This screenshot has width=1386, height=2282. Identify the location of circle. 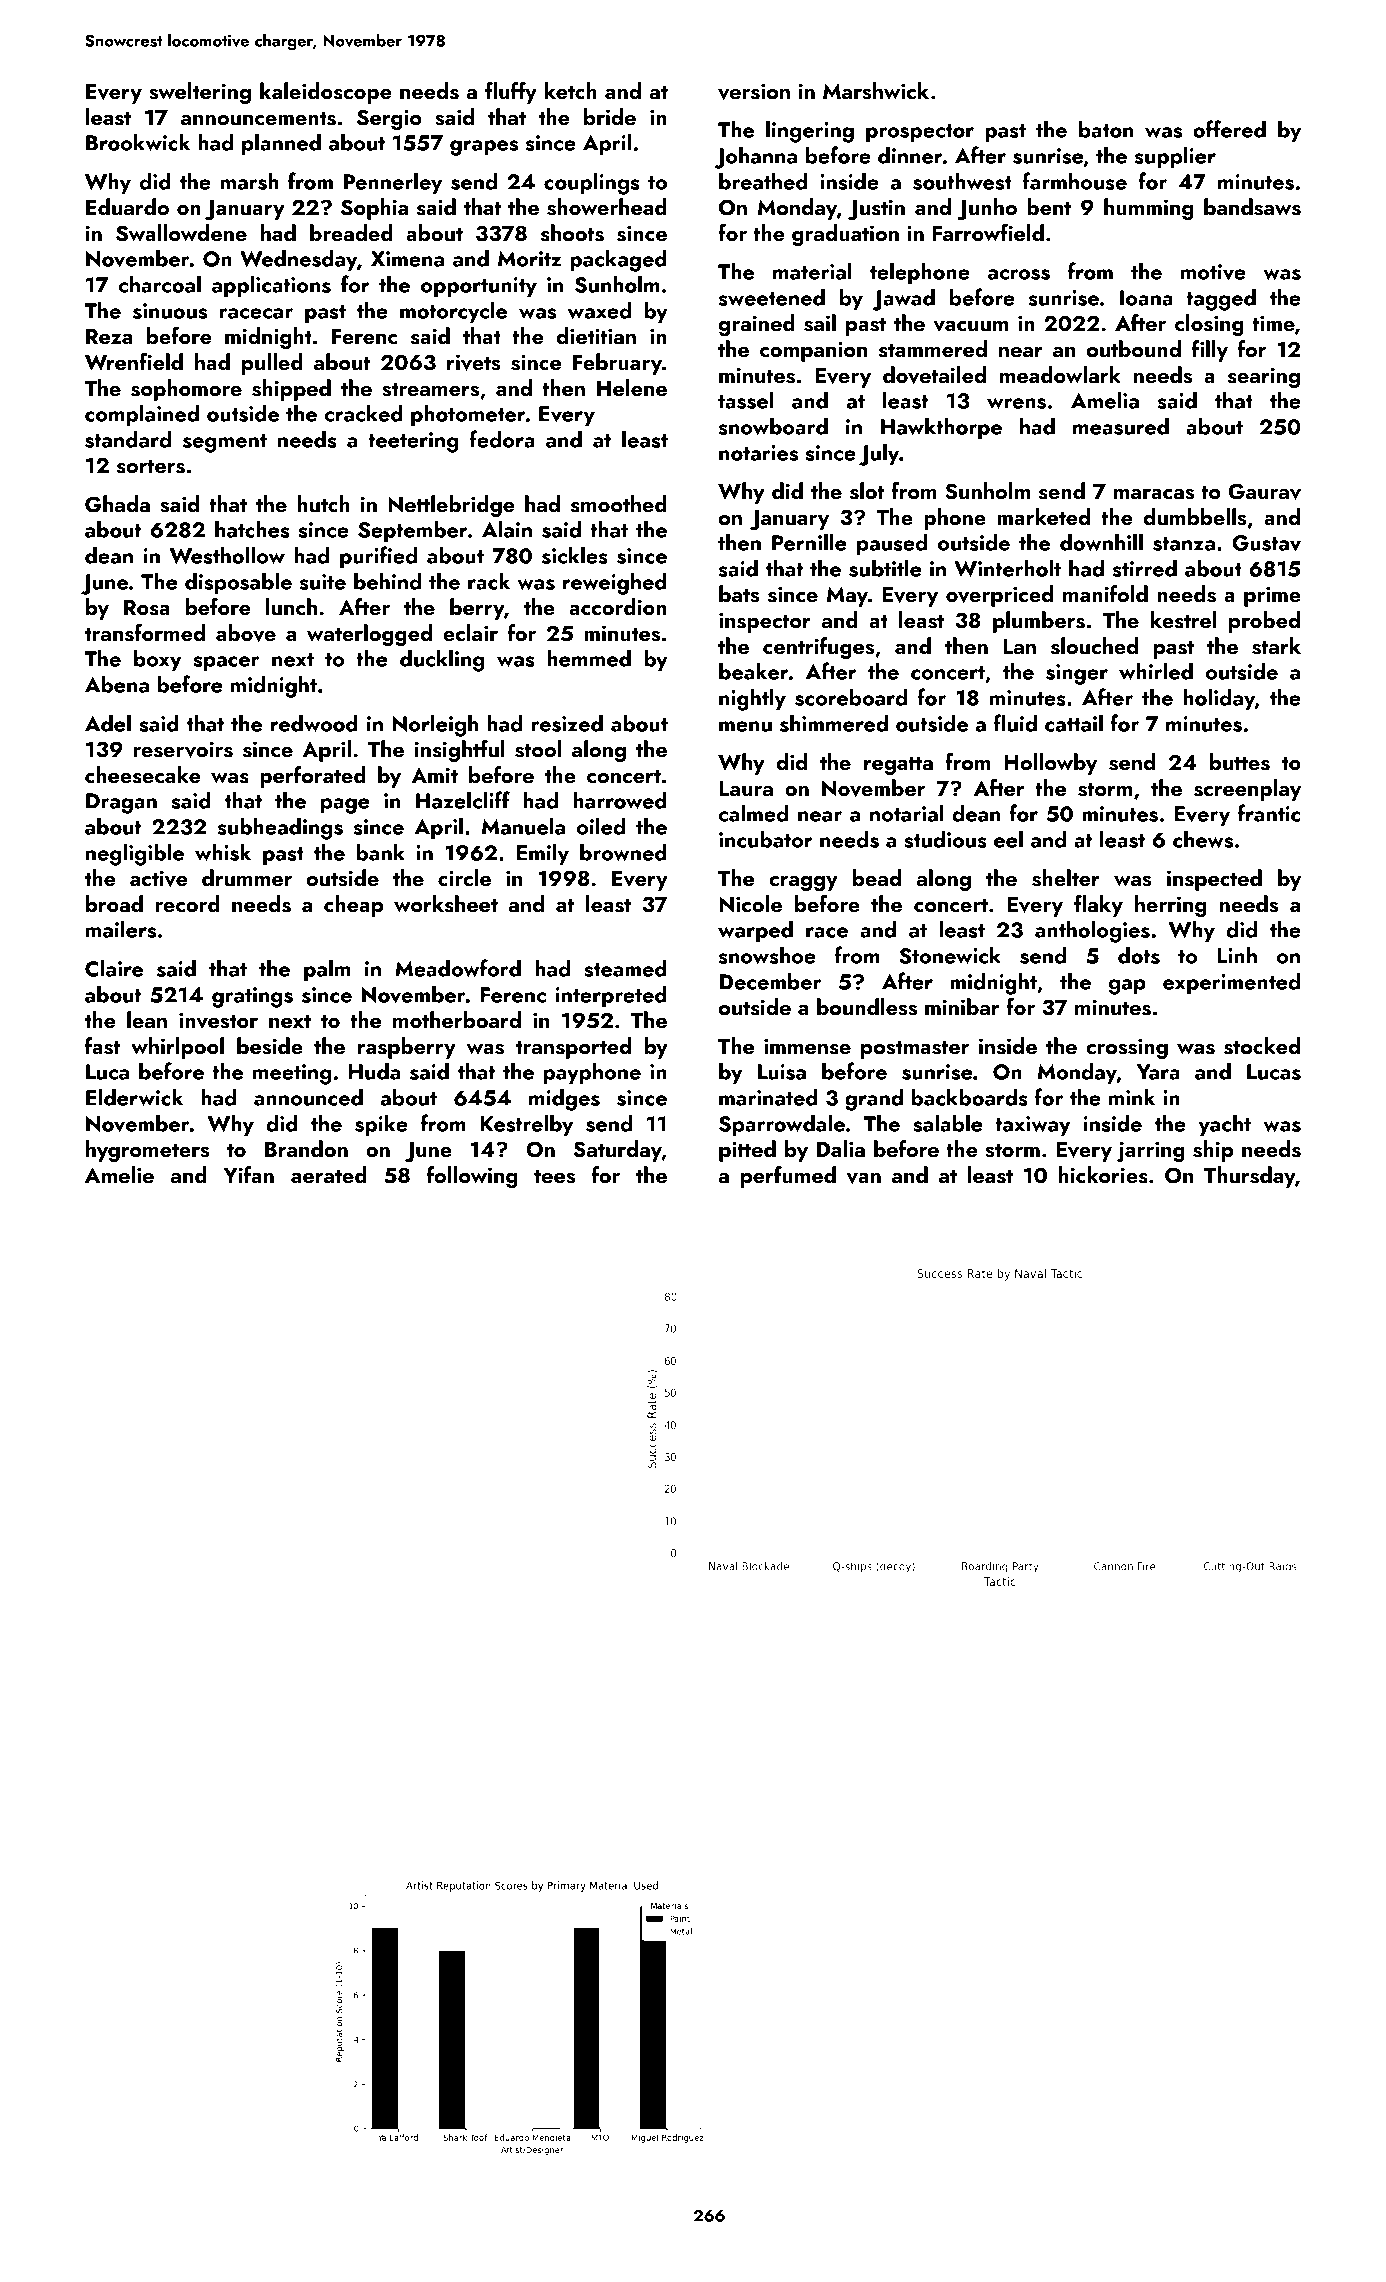
(464, 877).
